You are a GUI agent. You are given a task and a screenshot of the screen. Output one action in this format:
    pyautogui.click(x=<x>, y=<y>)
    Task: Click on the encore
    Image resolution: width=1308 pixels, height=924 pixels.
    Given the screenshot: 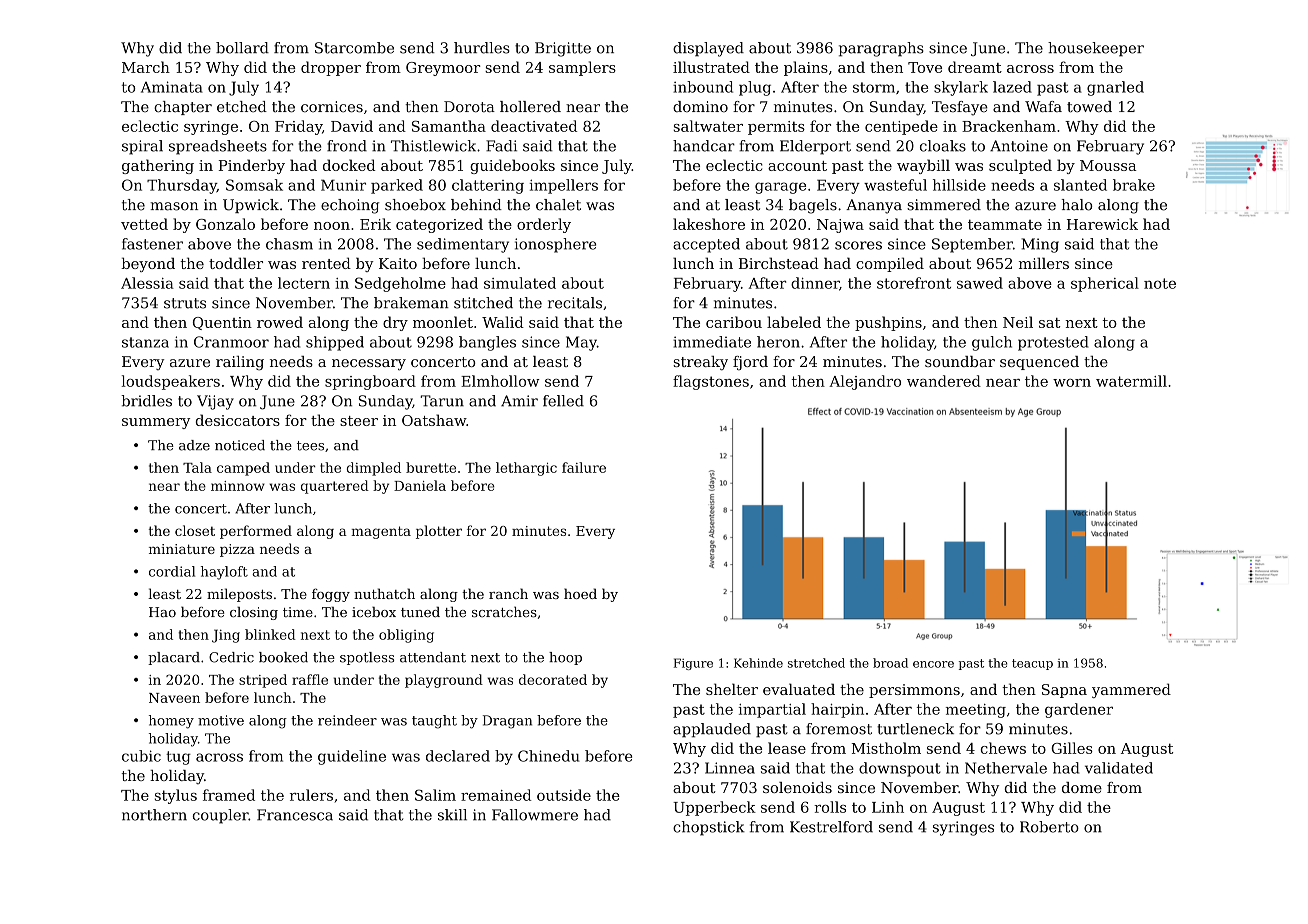 What is the action you would take?
    pyautogui.click(x=933, y=664)
